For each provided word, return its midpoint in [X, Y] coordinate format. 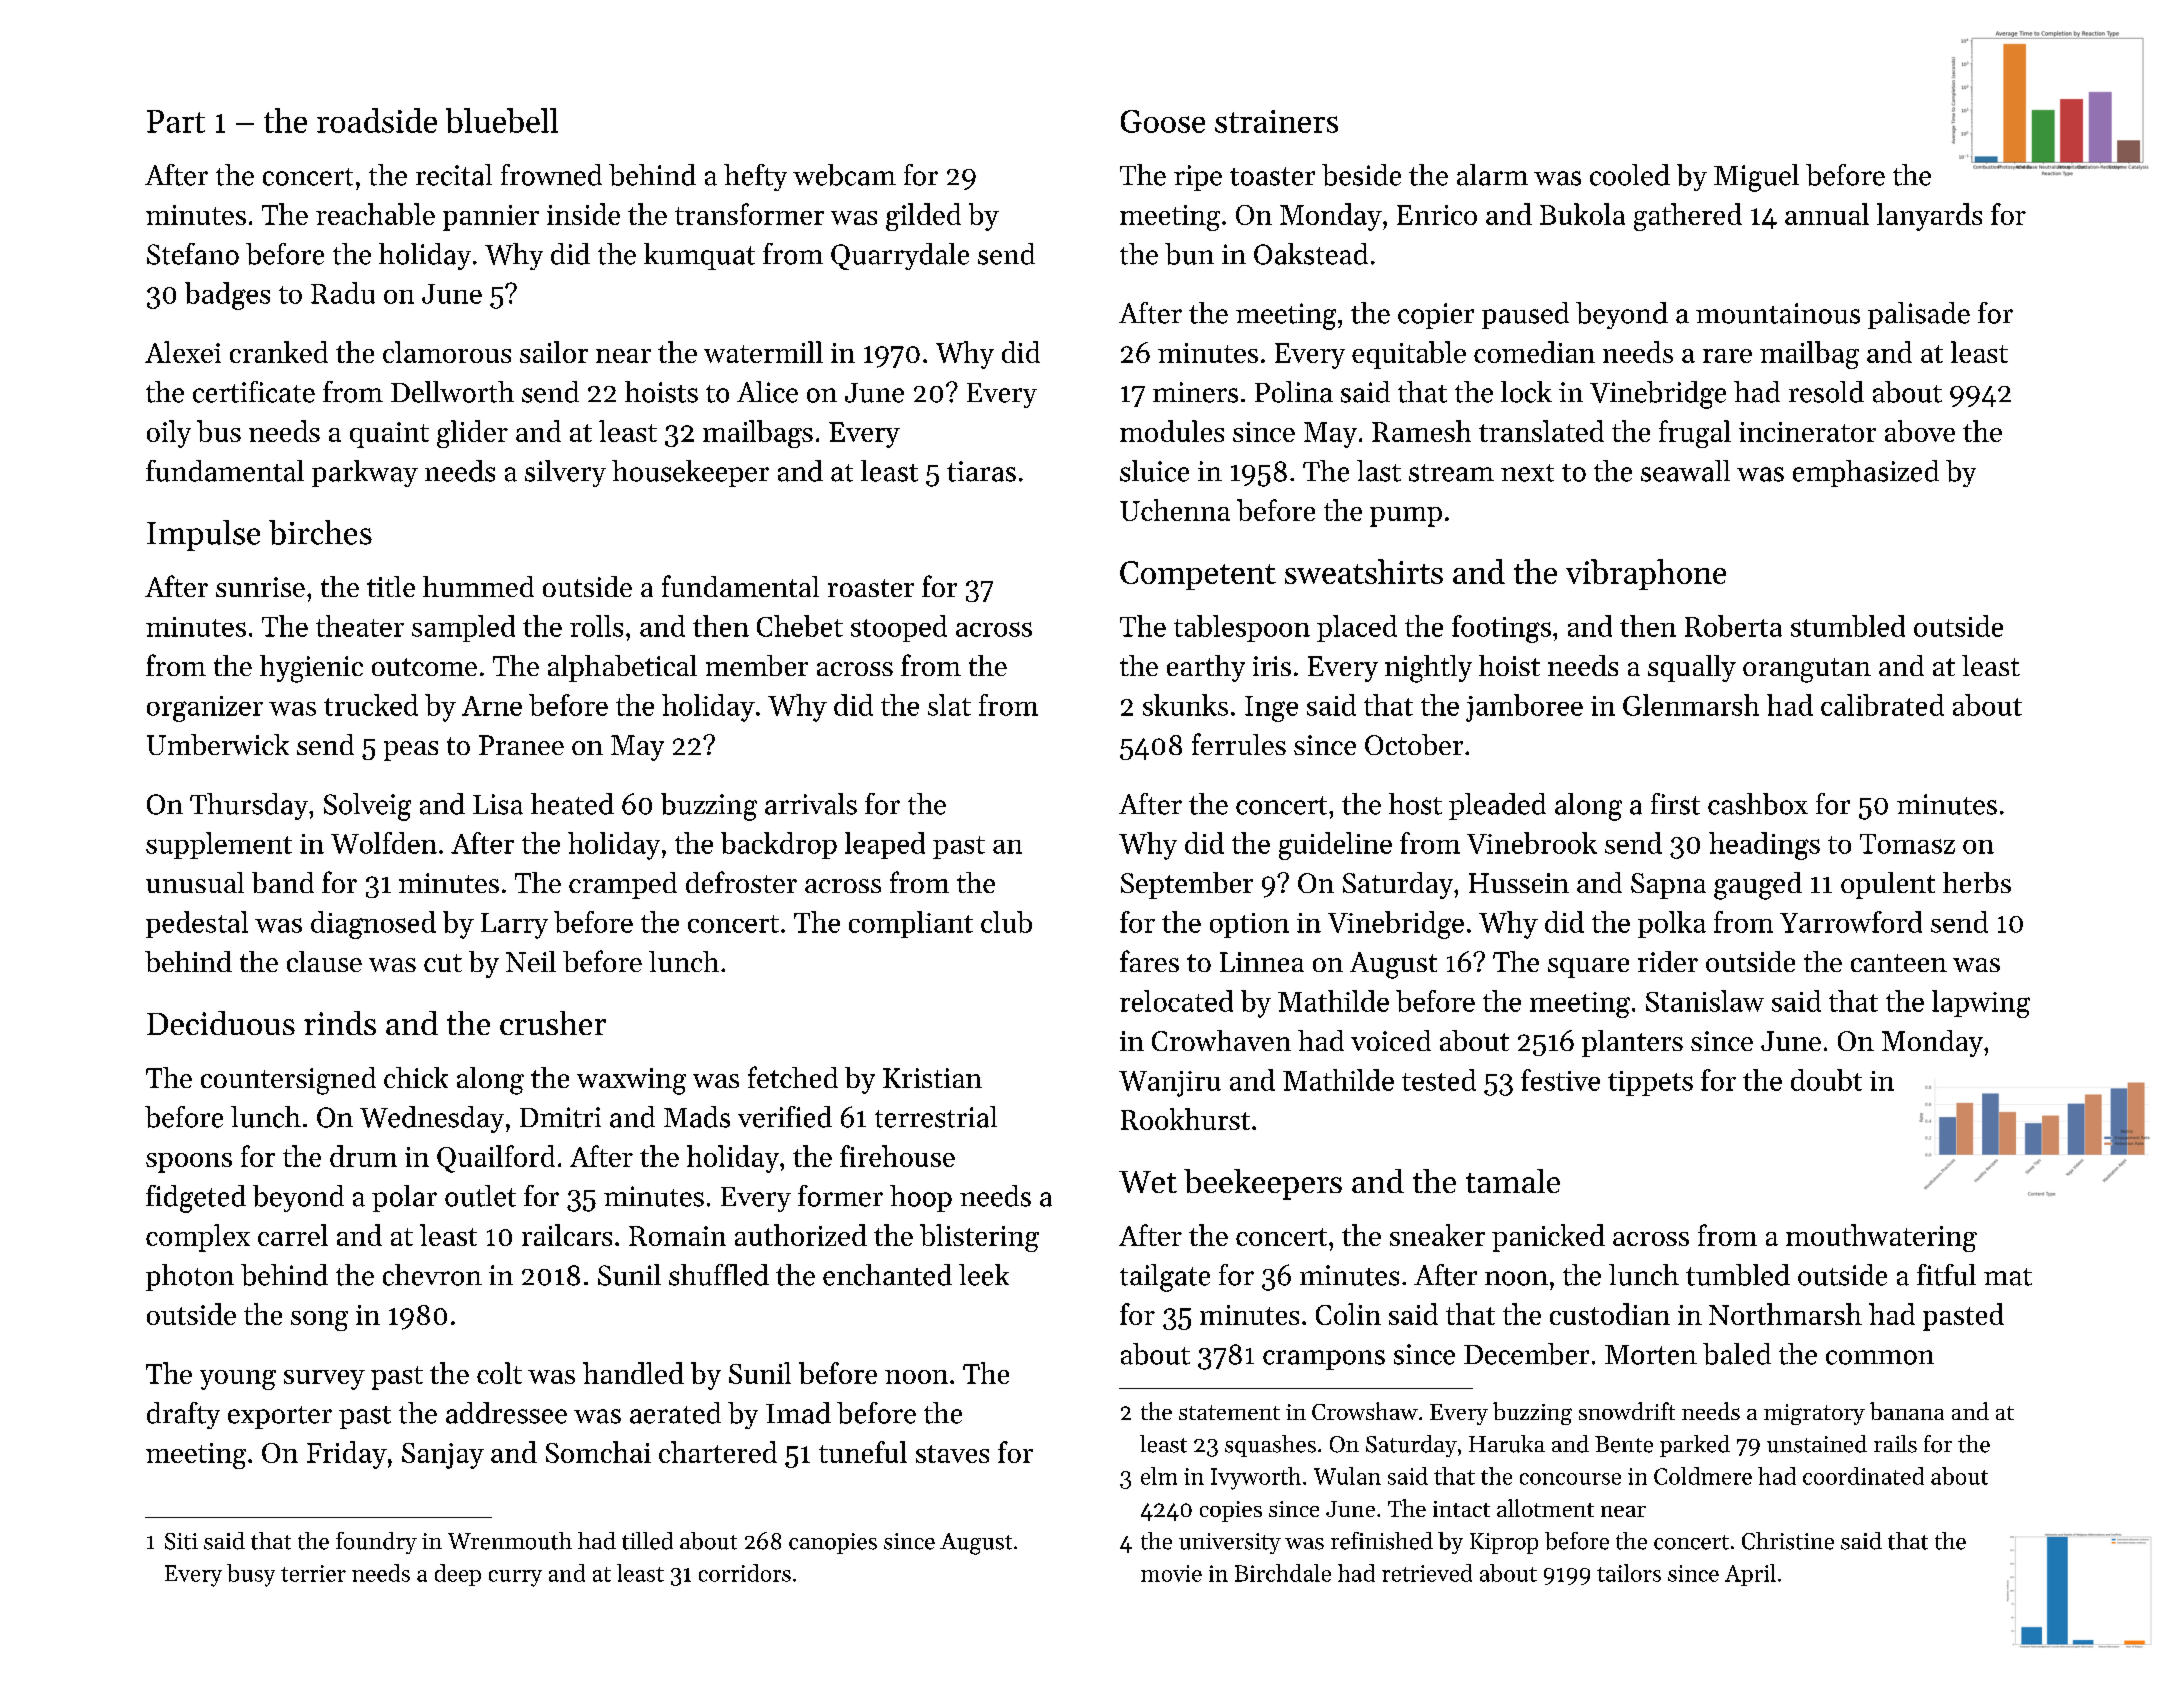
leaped [885, 845]
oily [169, 434]
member [757, 665]
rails [1895, 1444]
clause [324, 961]
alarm [1492, 175]
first [1675, 804]
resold [1826, 392]
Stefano [193, 254]
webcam [844, 175]
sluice [1154, 471]
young [238, 1380]
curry [515, 1578]
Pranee [521, 745]
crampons [1324, 1360]
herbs [1977, 882]
